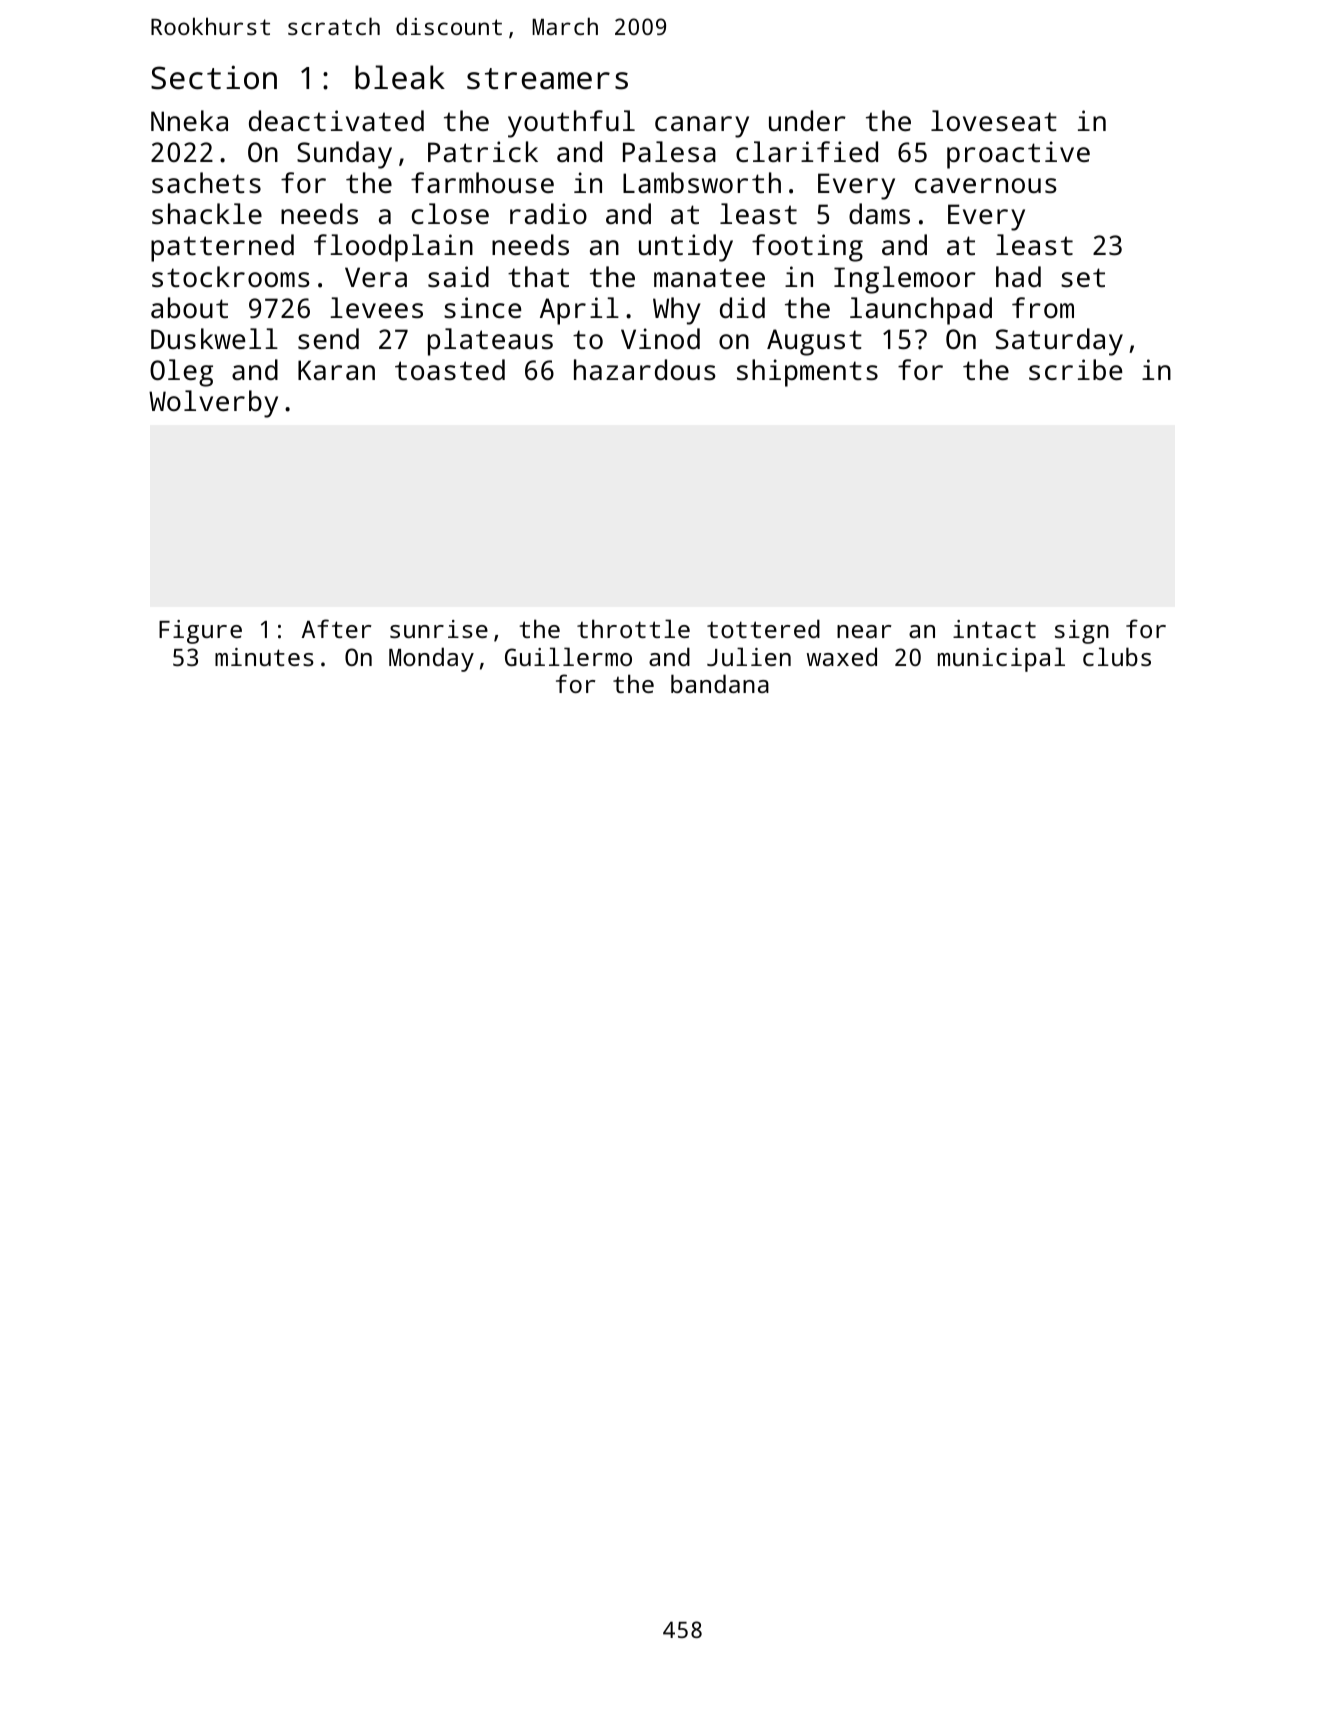  What do you see at coordinates (807, 373) in the image?
I see `shipments` at bounding box center [807, 373].
